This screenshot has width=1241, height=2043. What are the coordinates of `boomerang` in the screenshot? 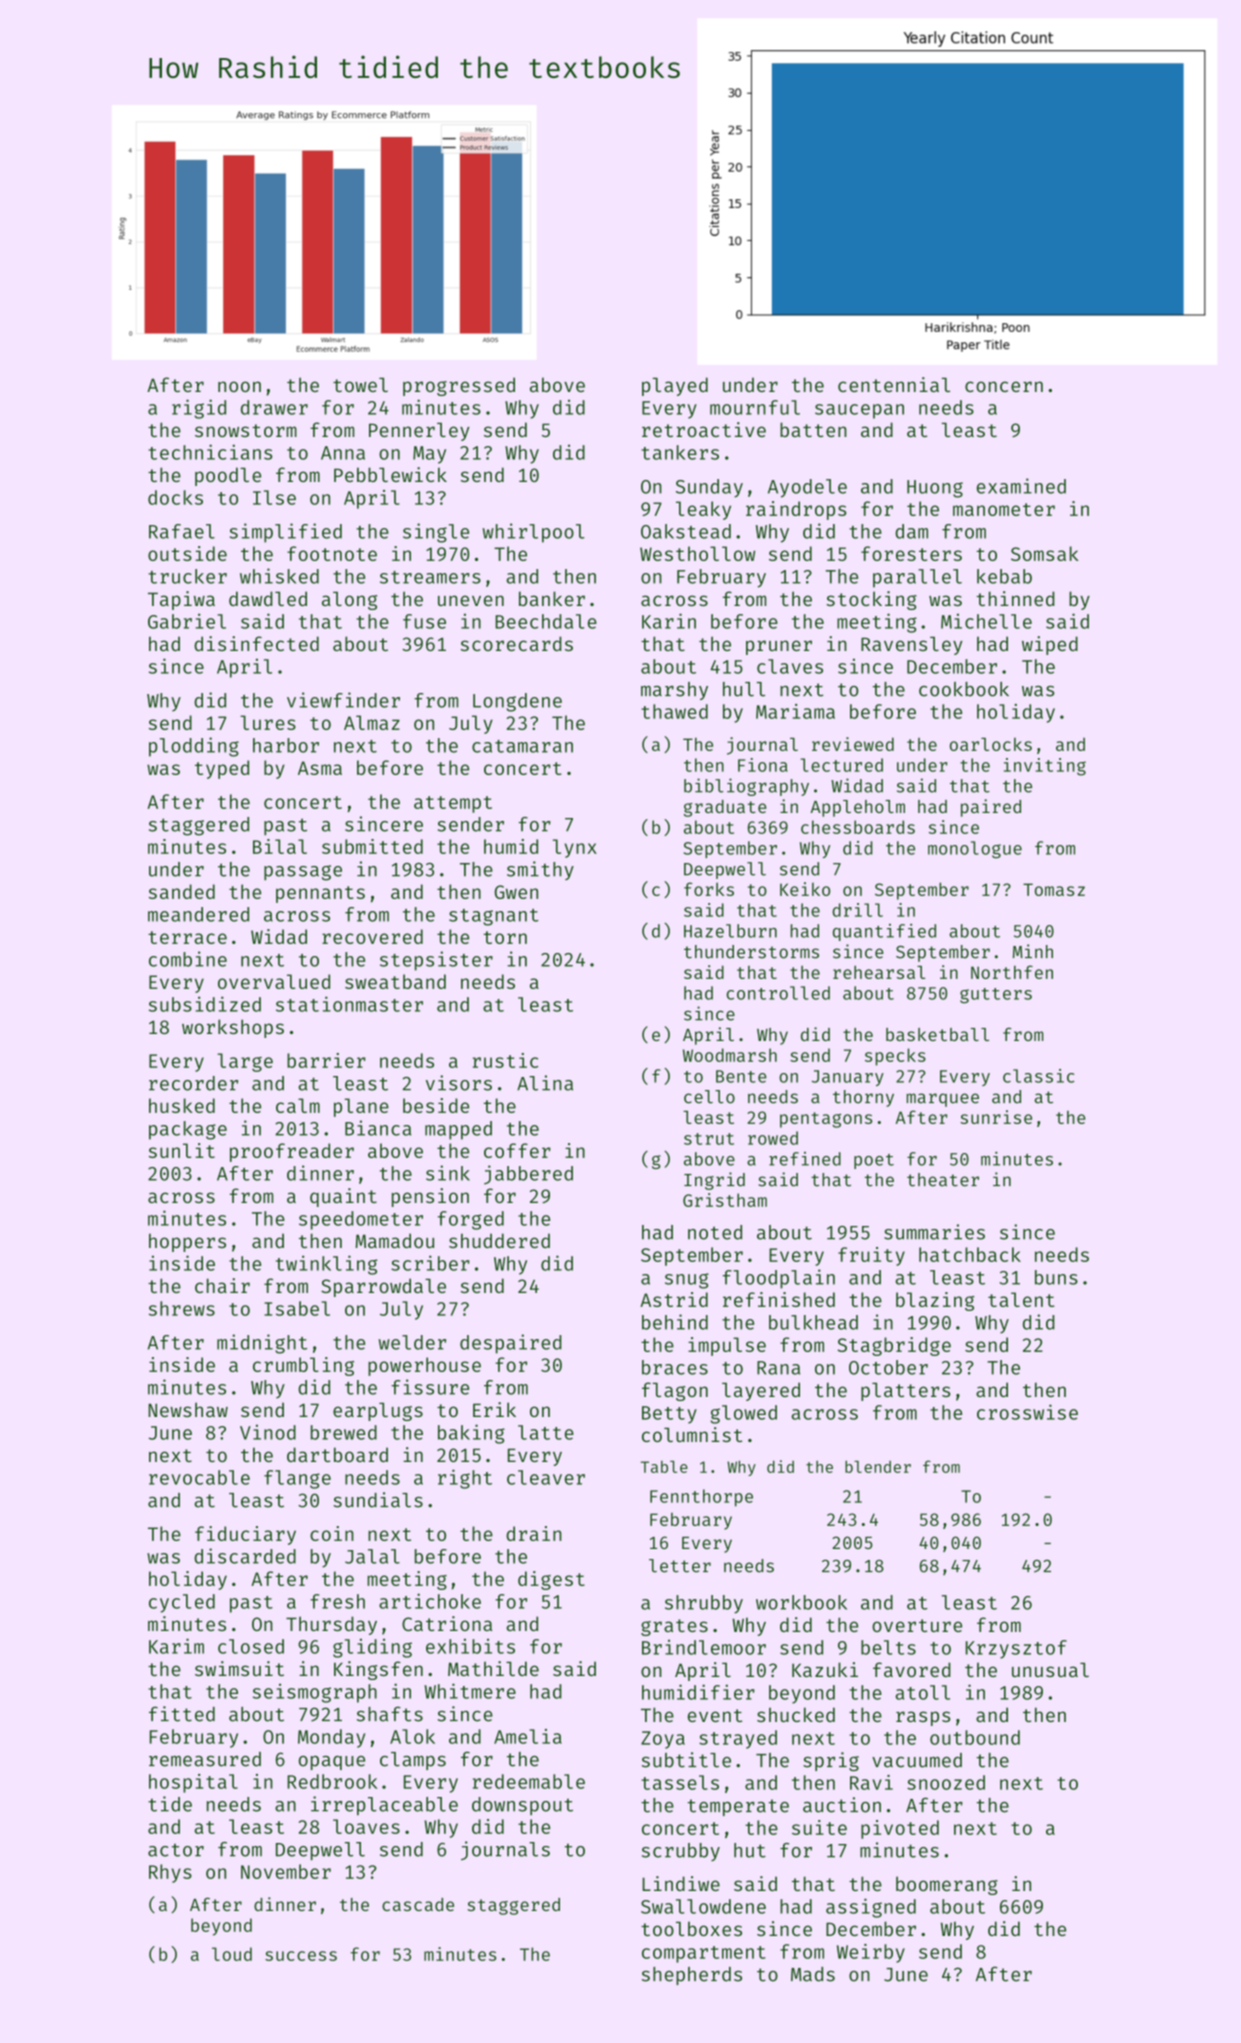 It's located at (947, 1885).
